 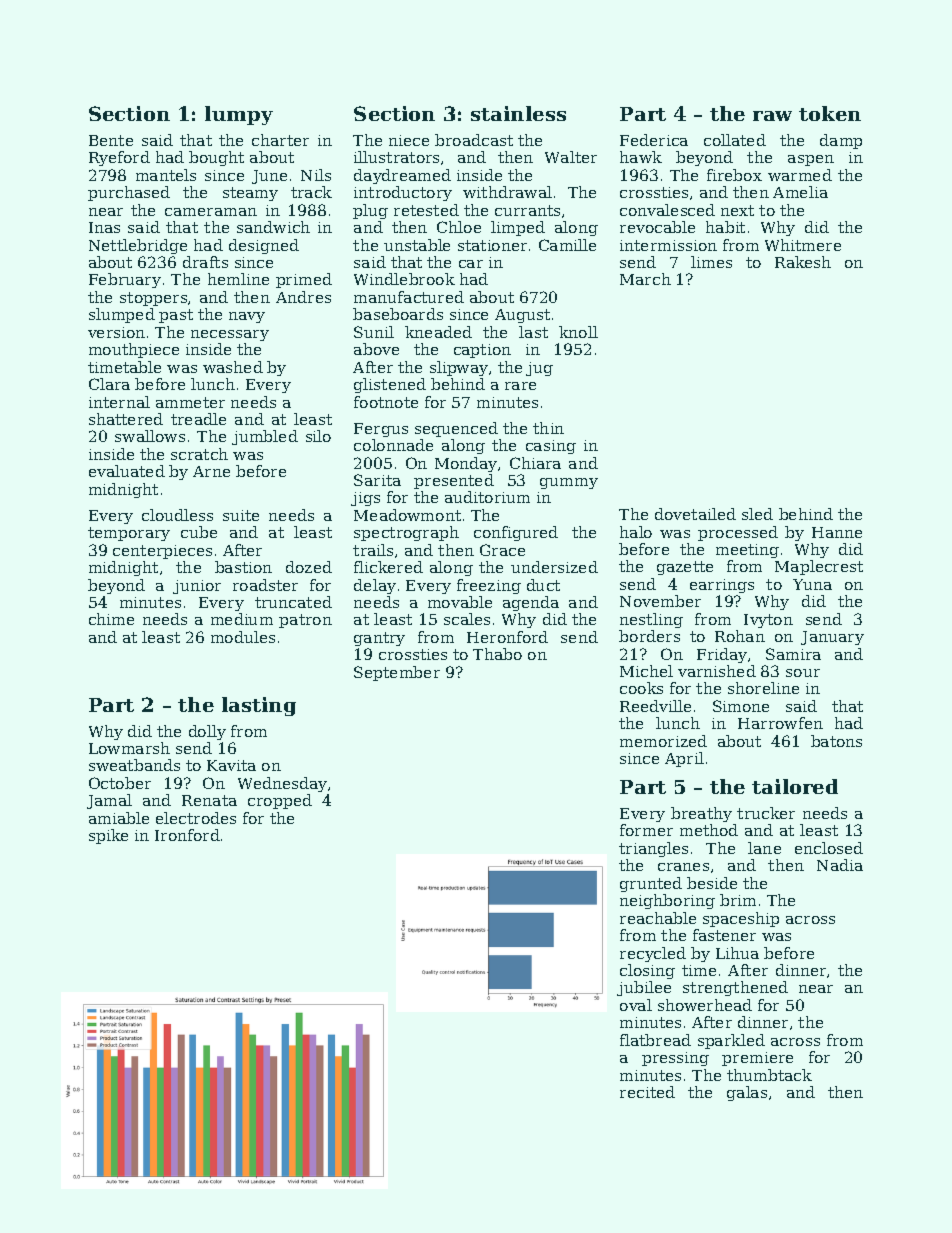 What do you see at coordinates (127, 471) in the document?
I see `evaluated` at bounding box center [127, 471].
